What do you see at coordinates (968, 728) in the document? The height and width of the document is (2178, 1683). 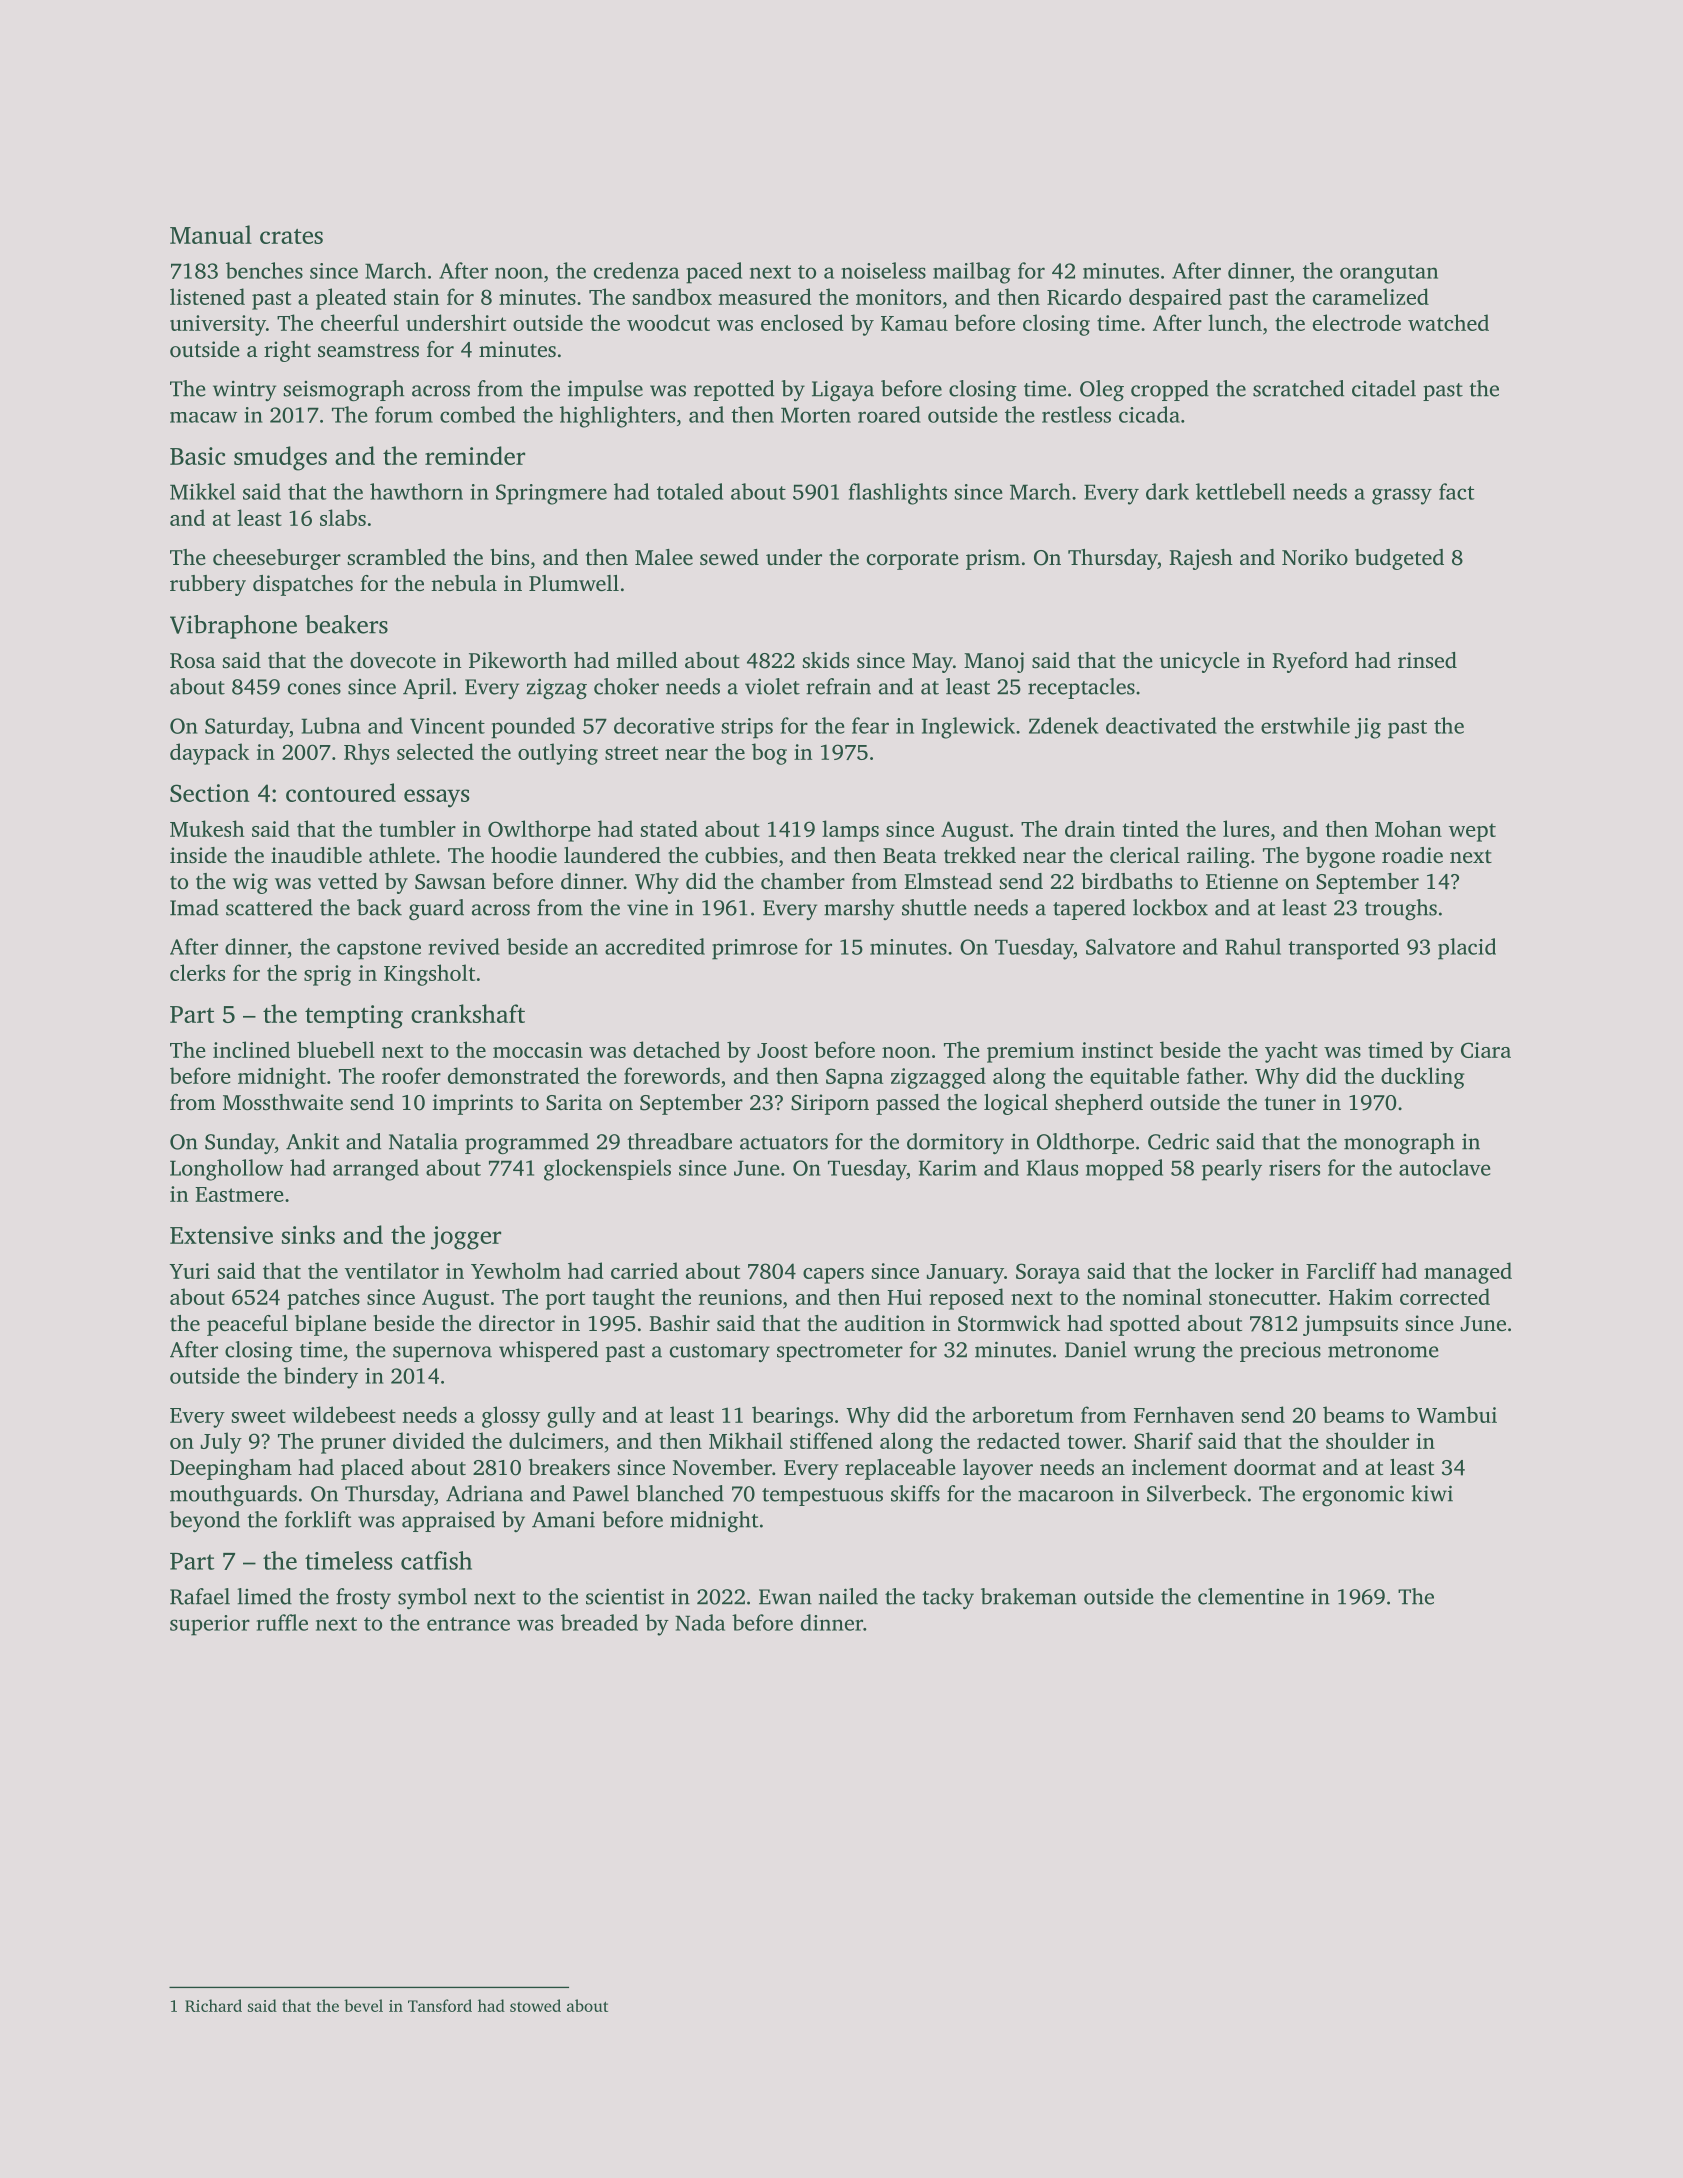 I see `Inglewick` at bounding box center [968, 728].
